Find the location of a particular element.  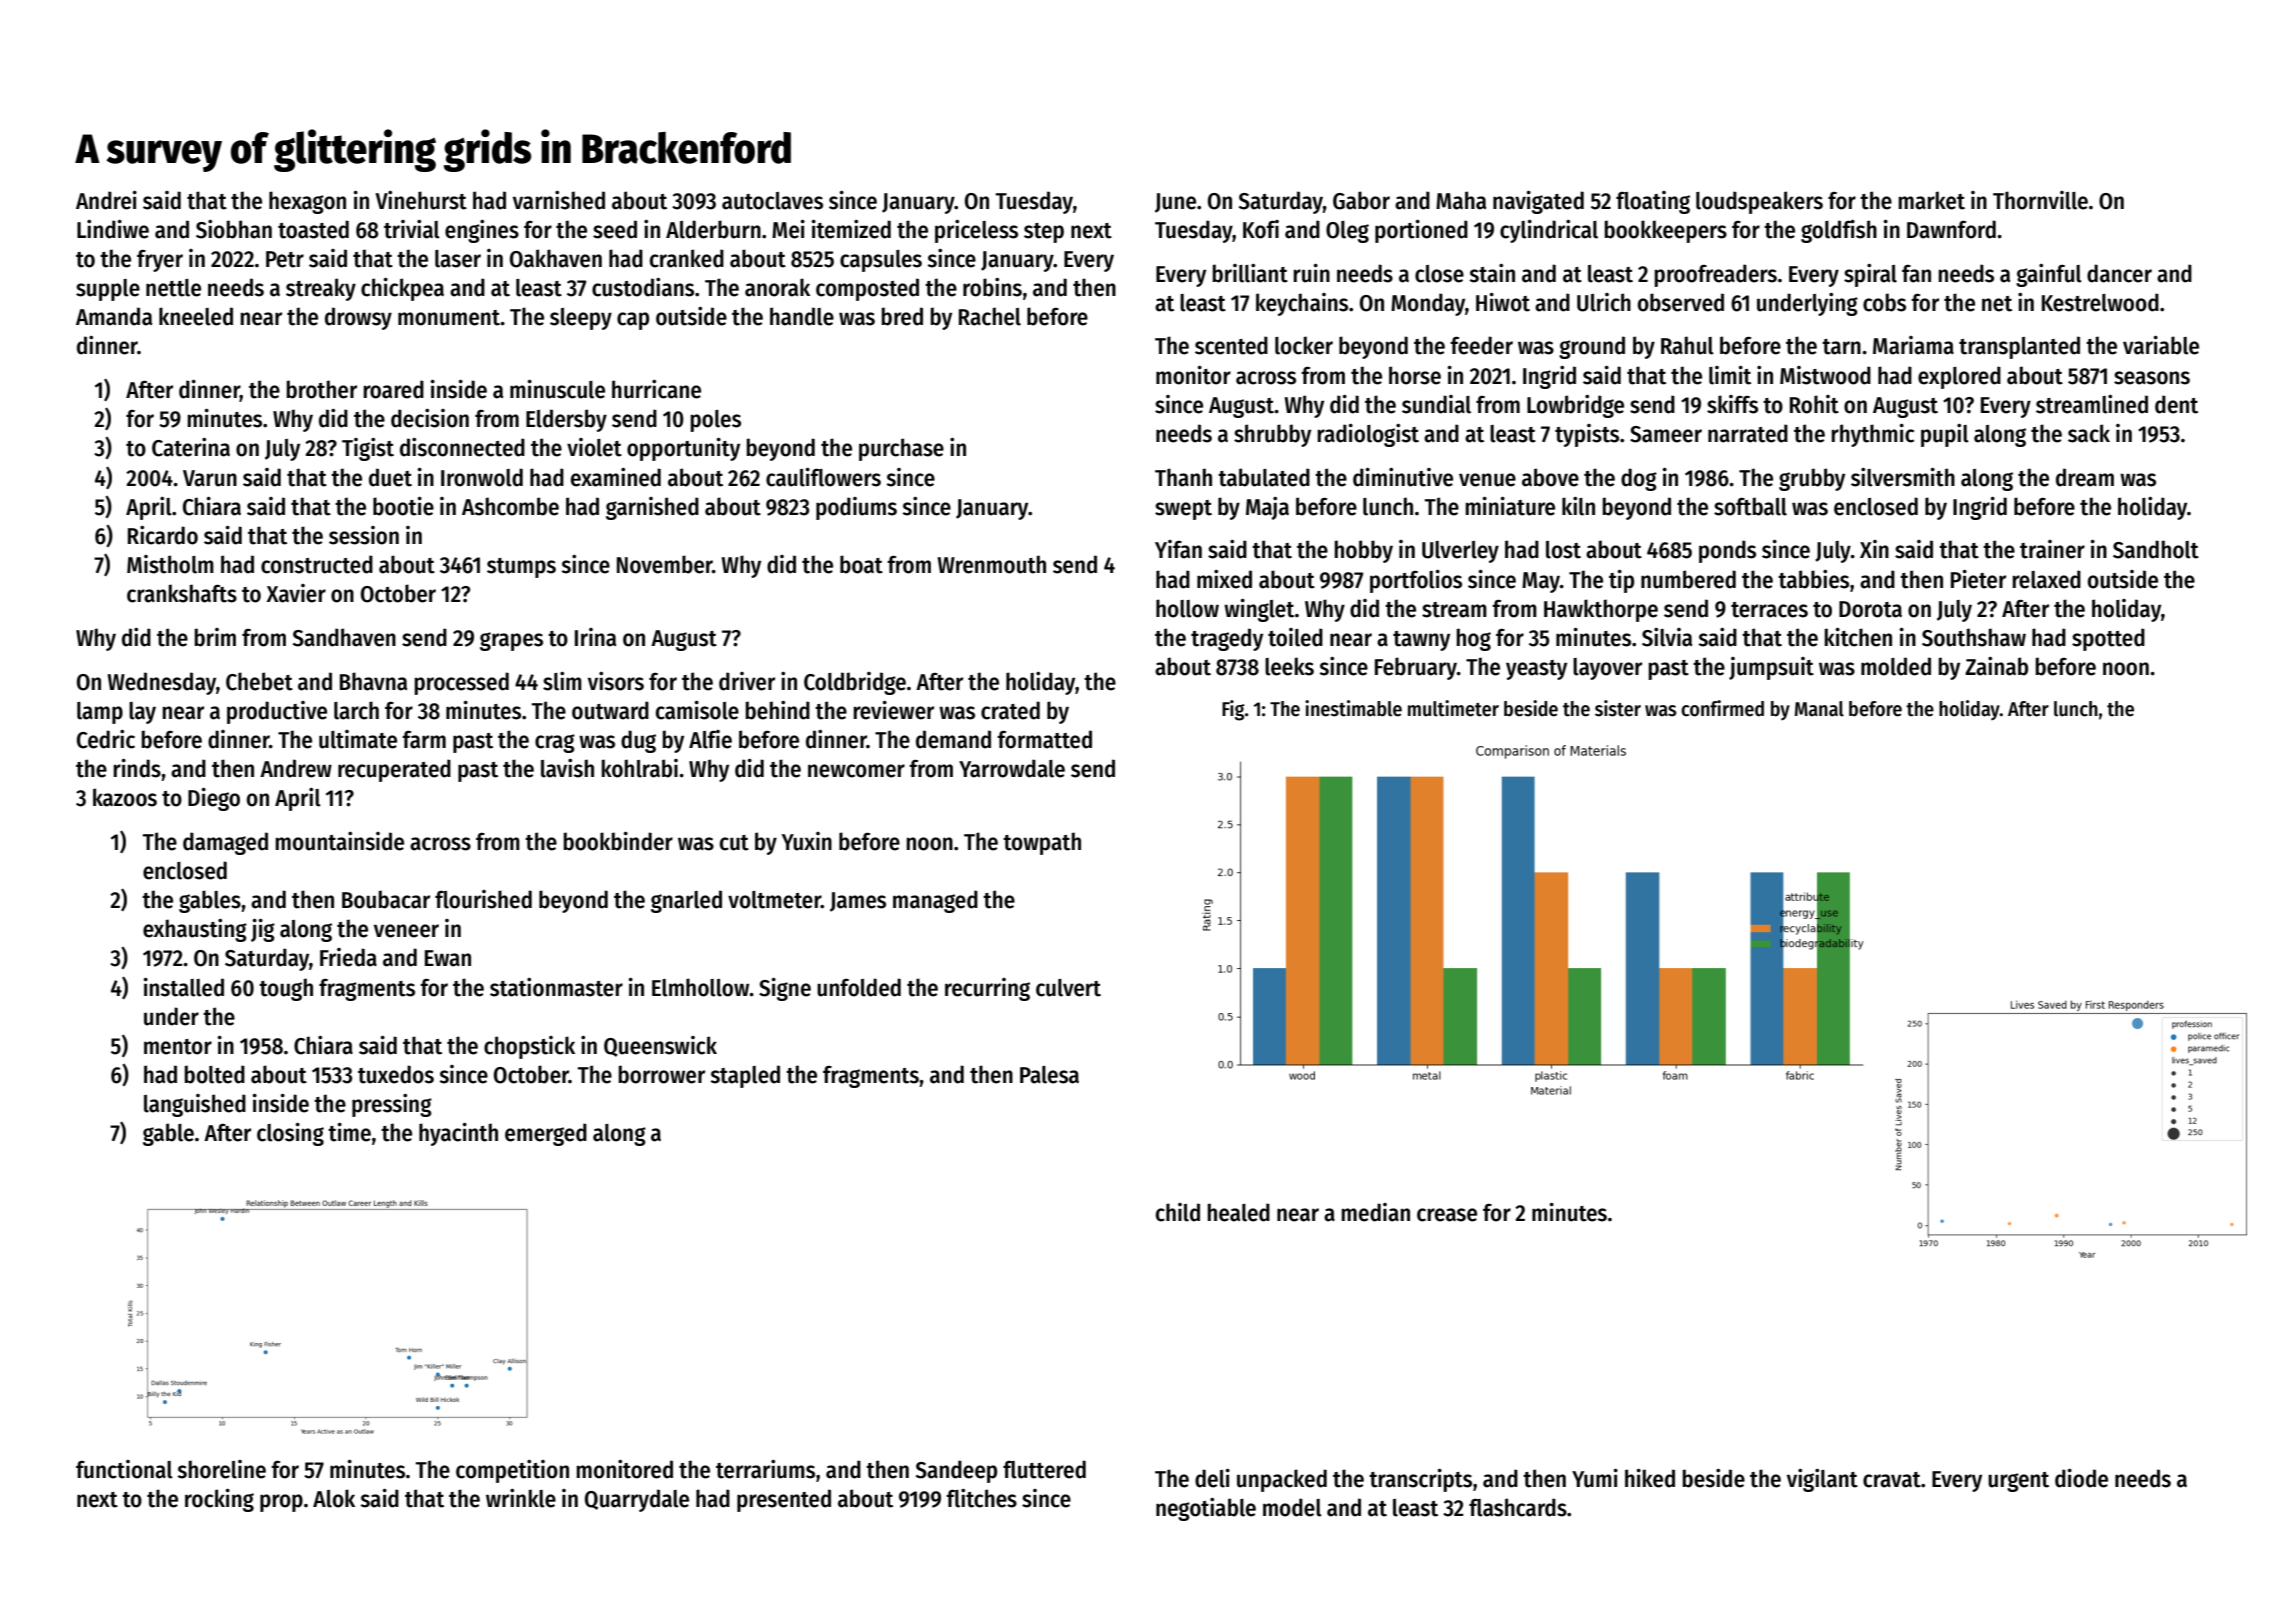

vigilant is located at coordinates (1822, 1480).
